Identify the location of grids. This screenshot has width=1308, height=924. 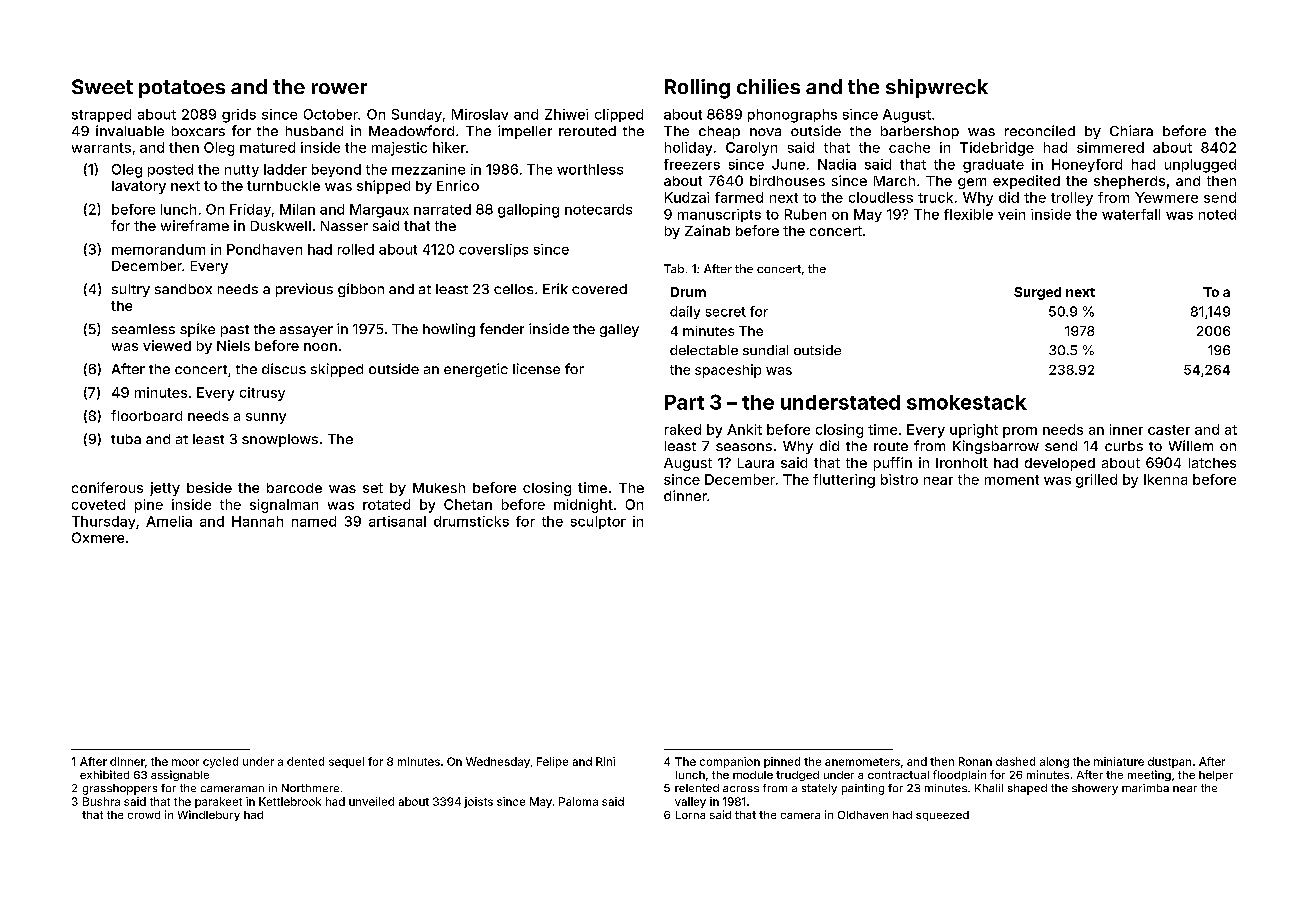
(239, 116).
